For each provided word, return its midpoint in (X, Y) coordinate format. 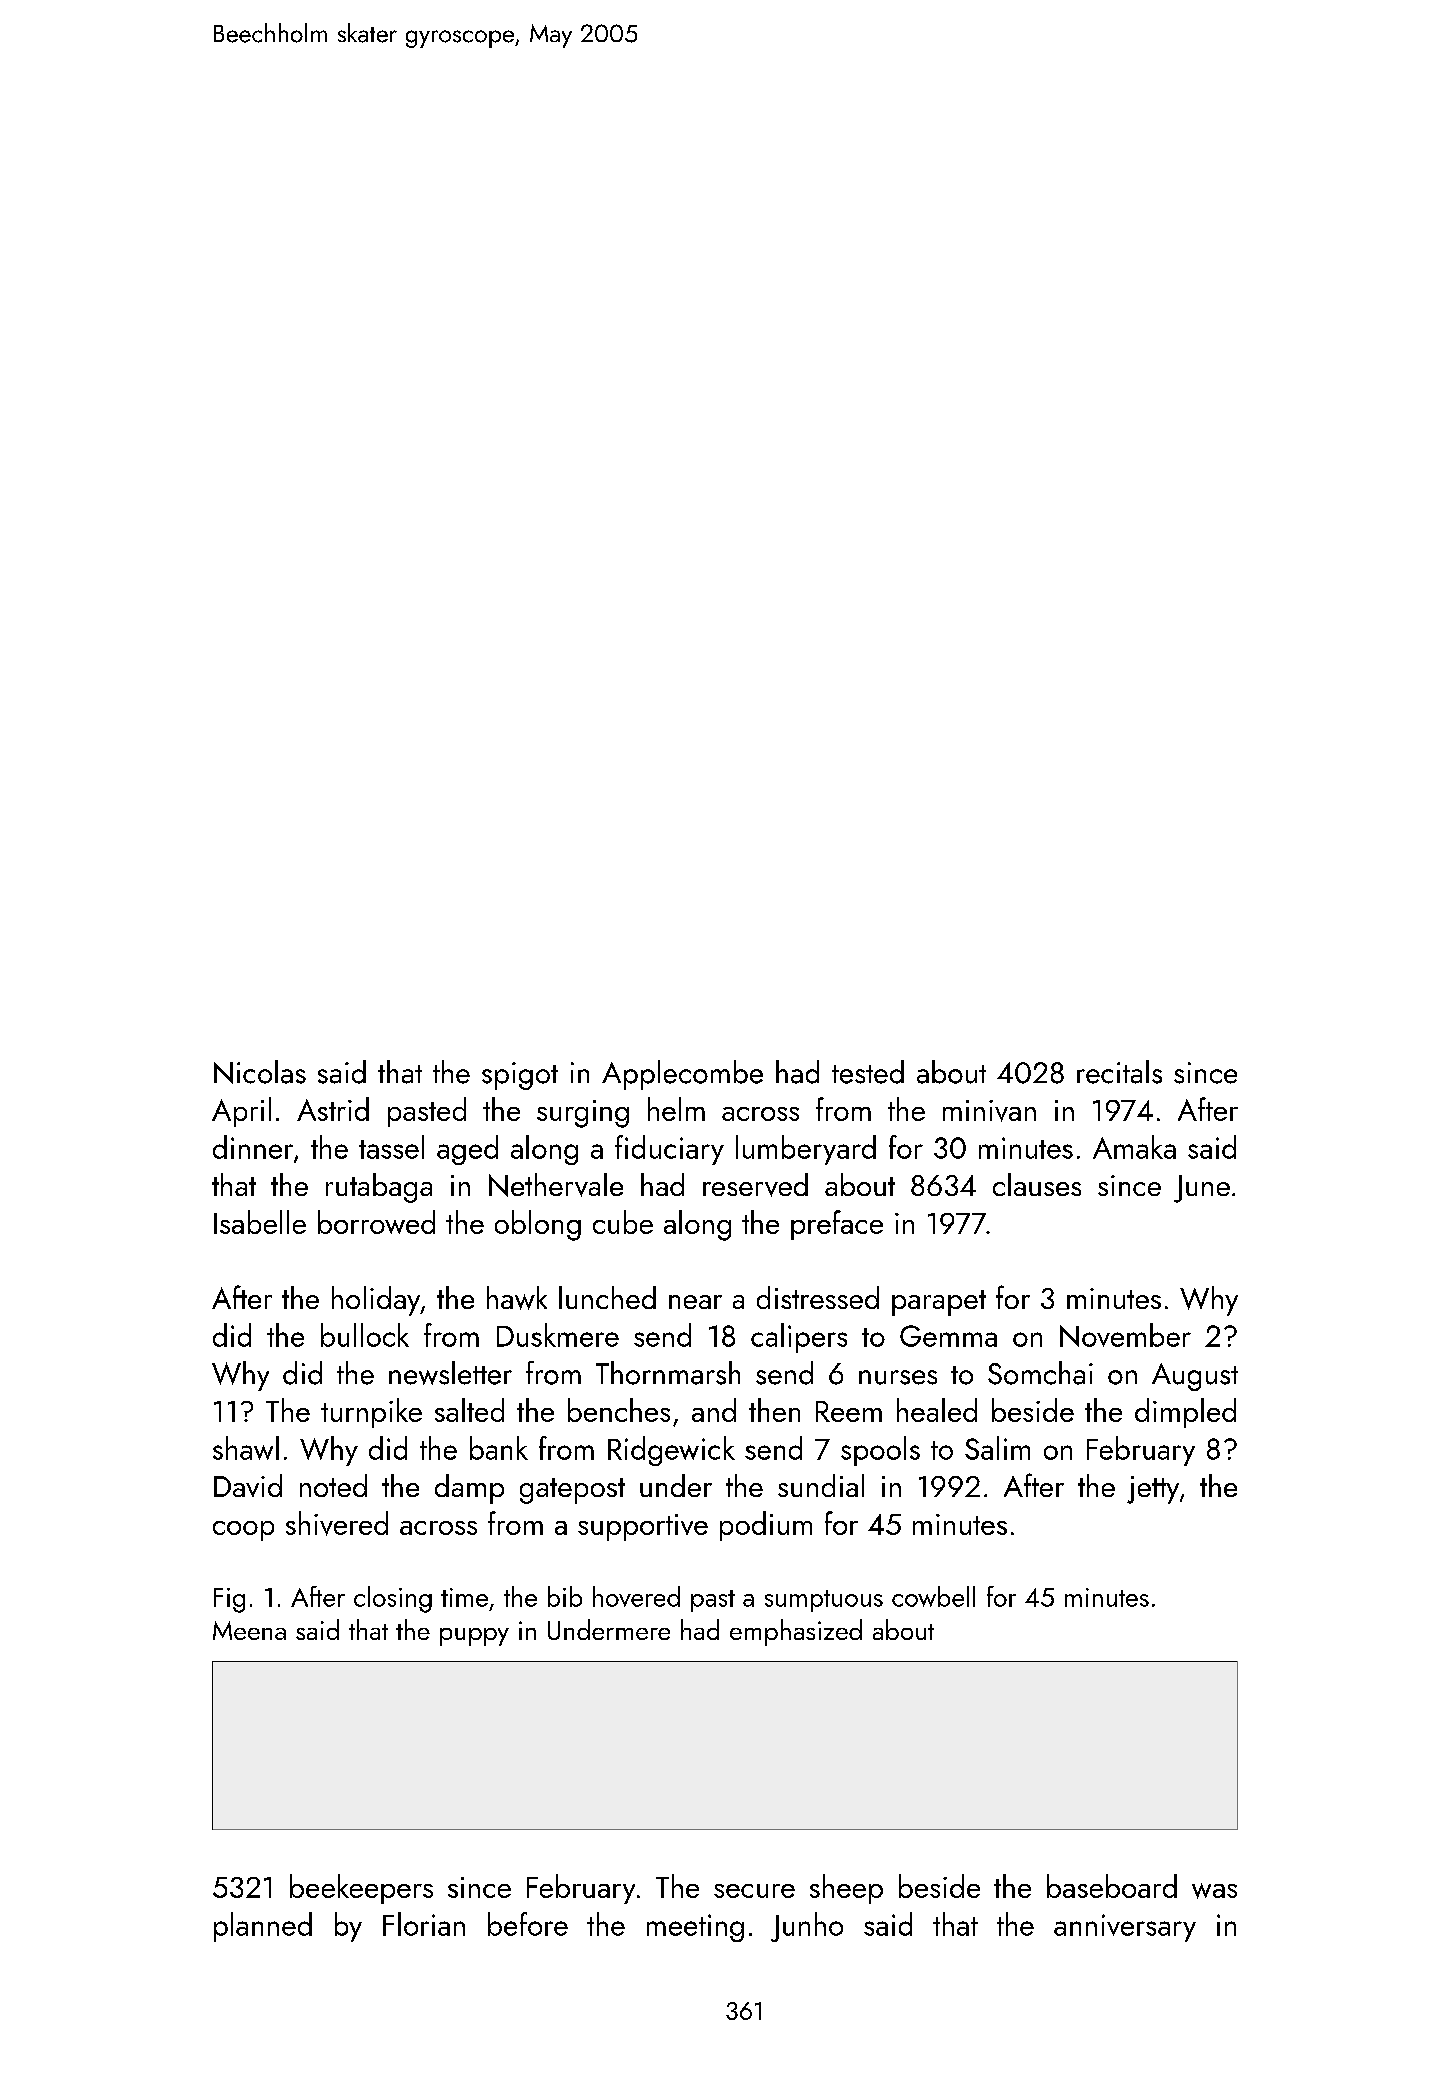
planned (263, 1927)
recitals (1119, 1072)
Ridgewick (671, 1451)
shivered (337, 1523)
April (241, 1112)
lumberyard (806, 1150)
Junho (807, 1927)
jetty (1153, 1490)
